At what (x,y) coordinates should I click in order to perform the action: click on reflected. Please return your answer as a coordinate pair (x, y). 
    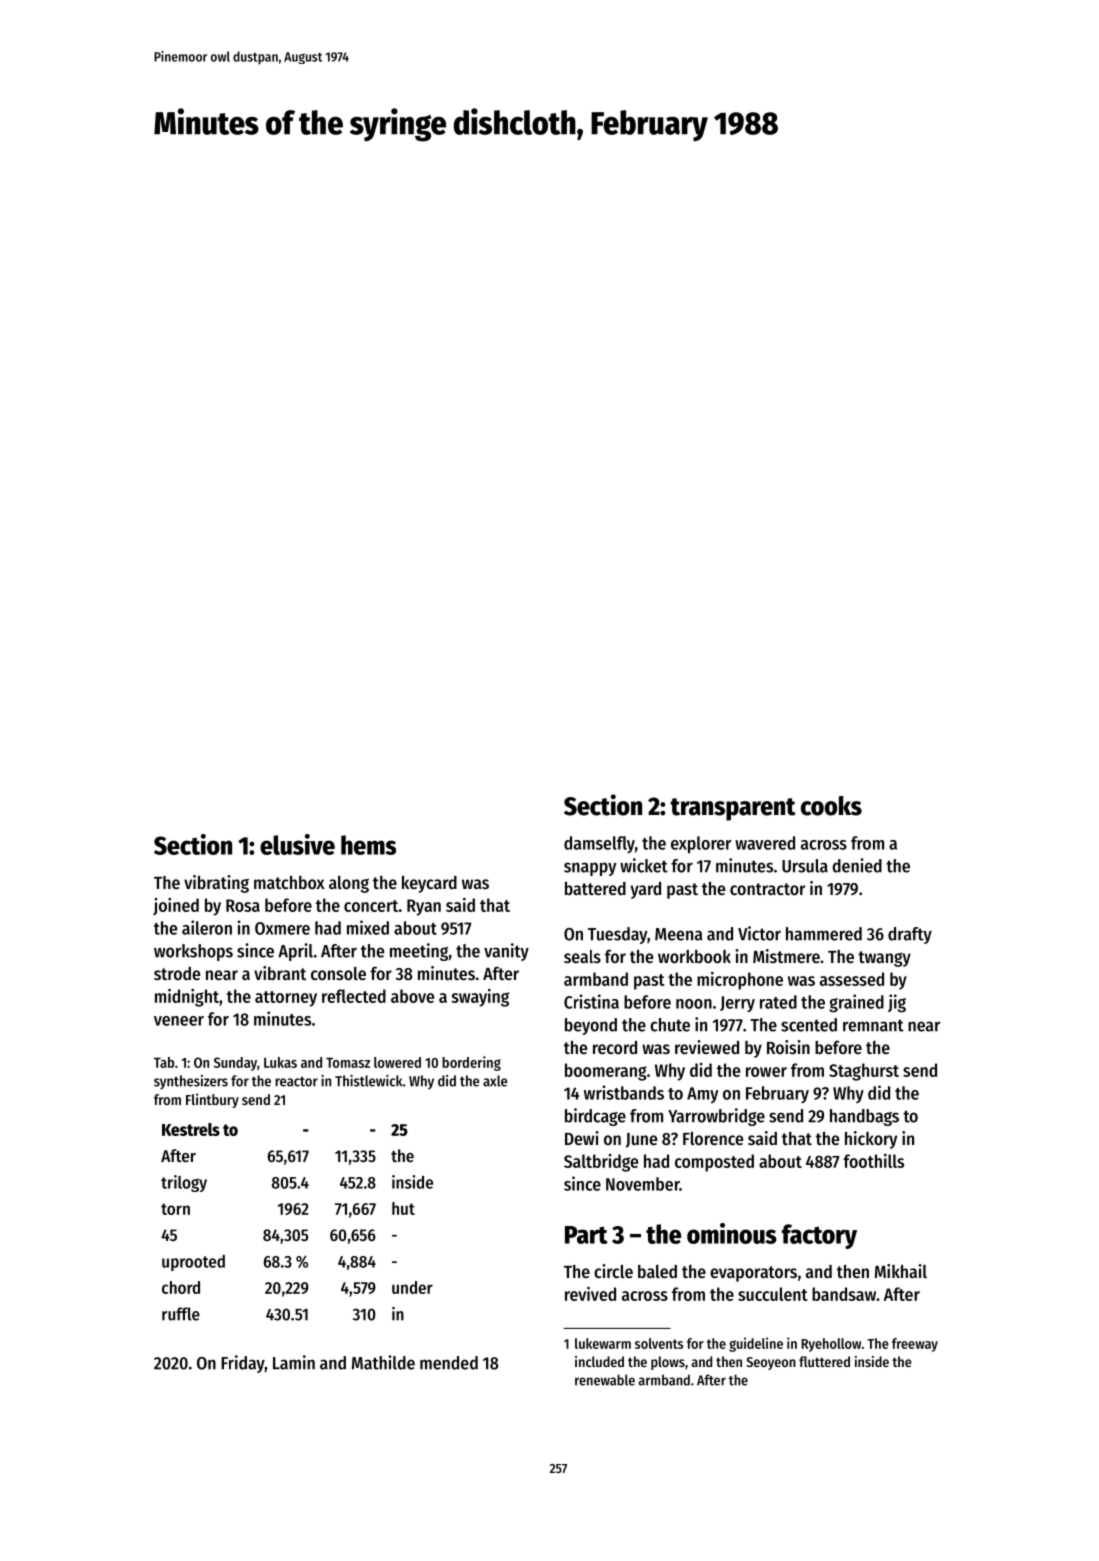
    Looking at the image, I should click on (354, 996).
